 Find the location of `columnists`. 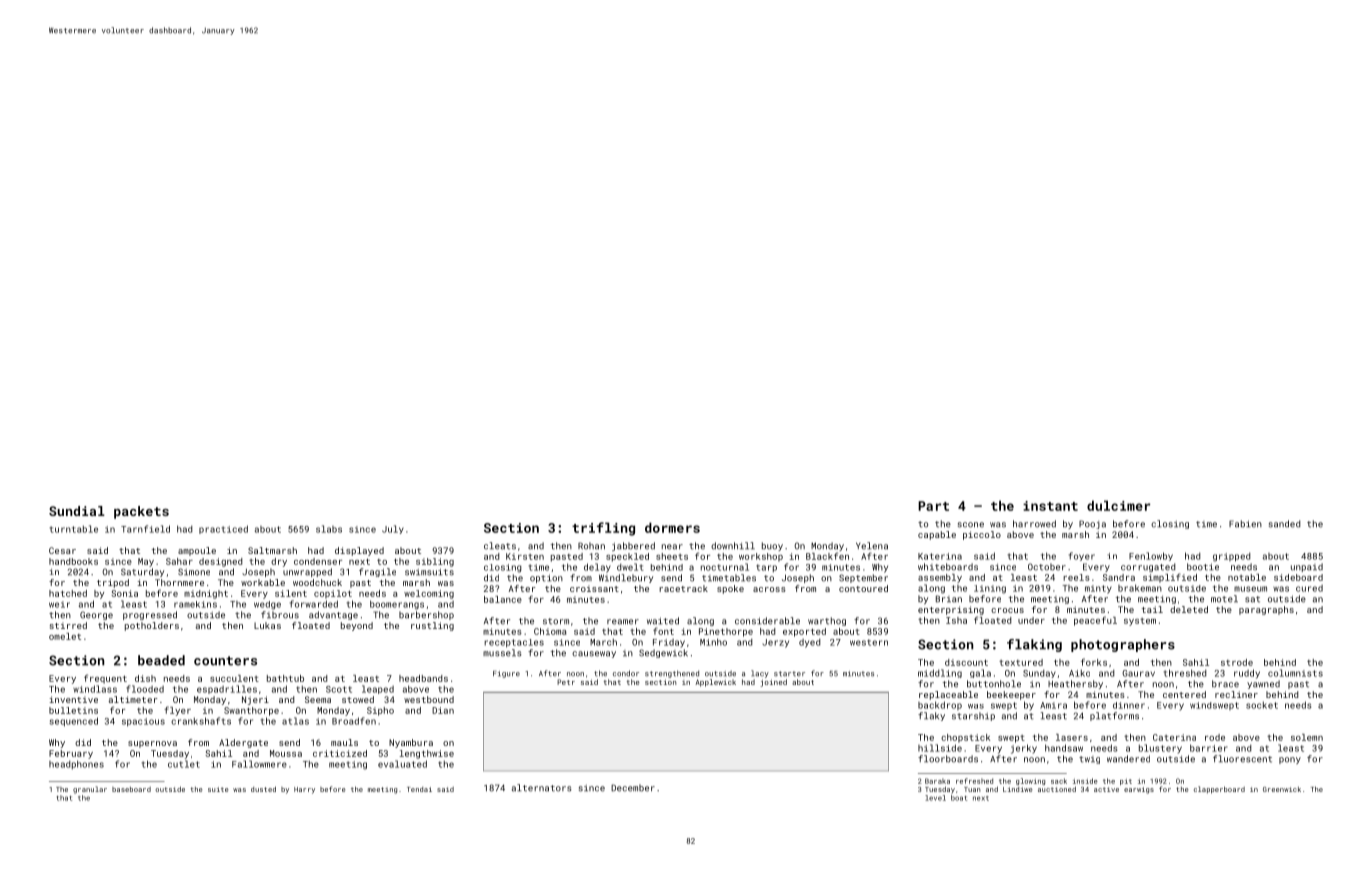

columnists is located at coordinates (1295, 673).
